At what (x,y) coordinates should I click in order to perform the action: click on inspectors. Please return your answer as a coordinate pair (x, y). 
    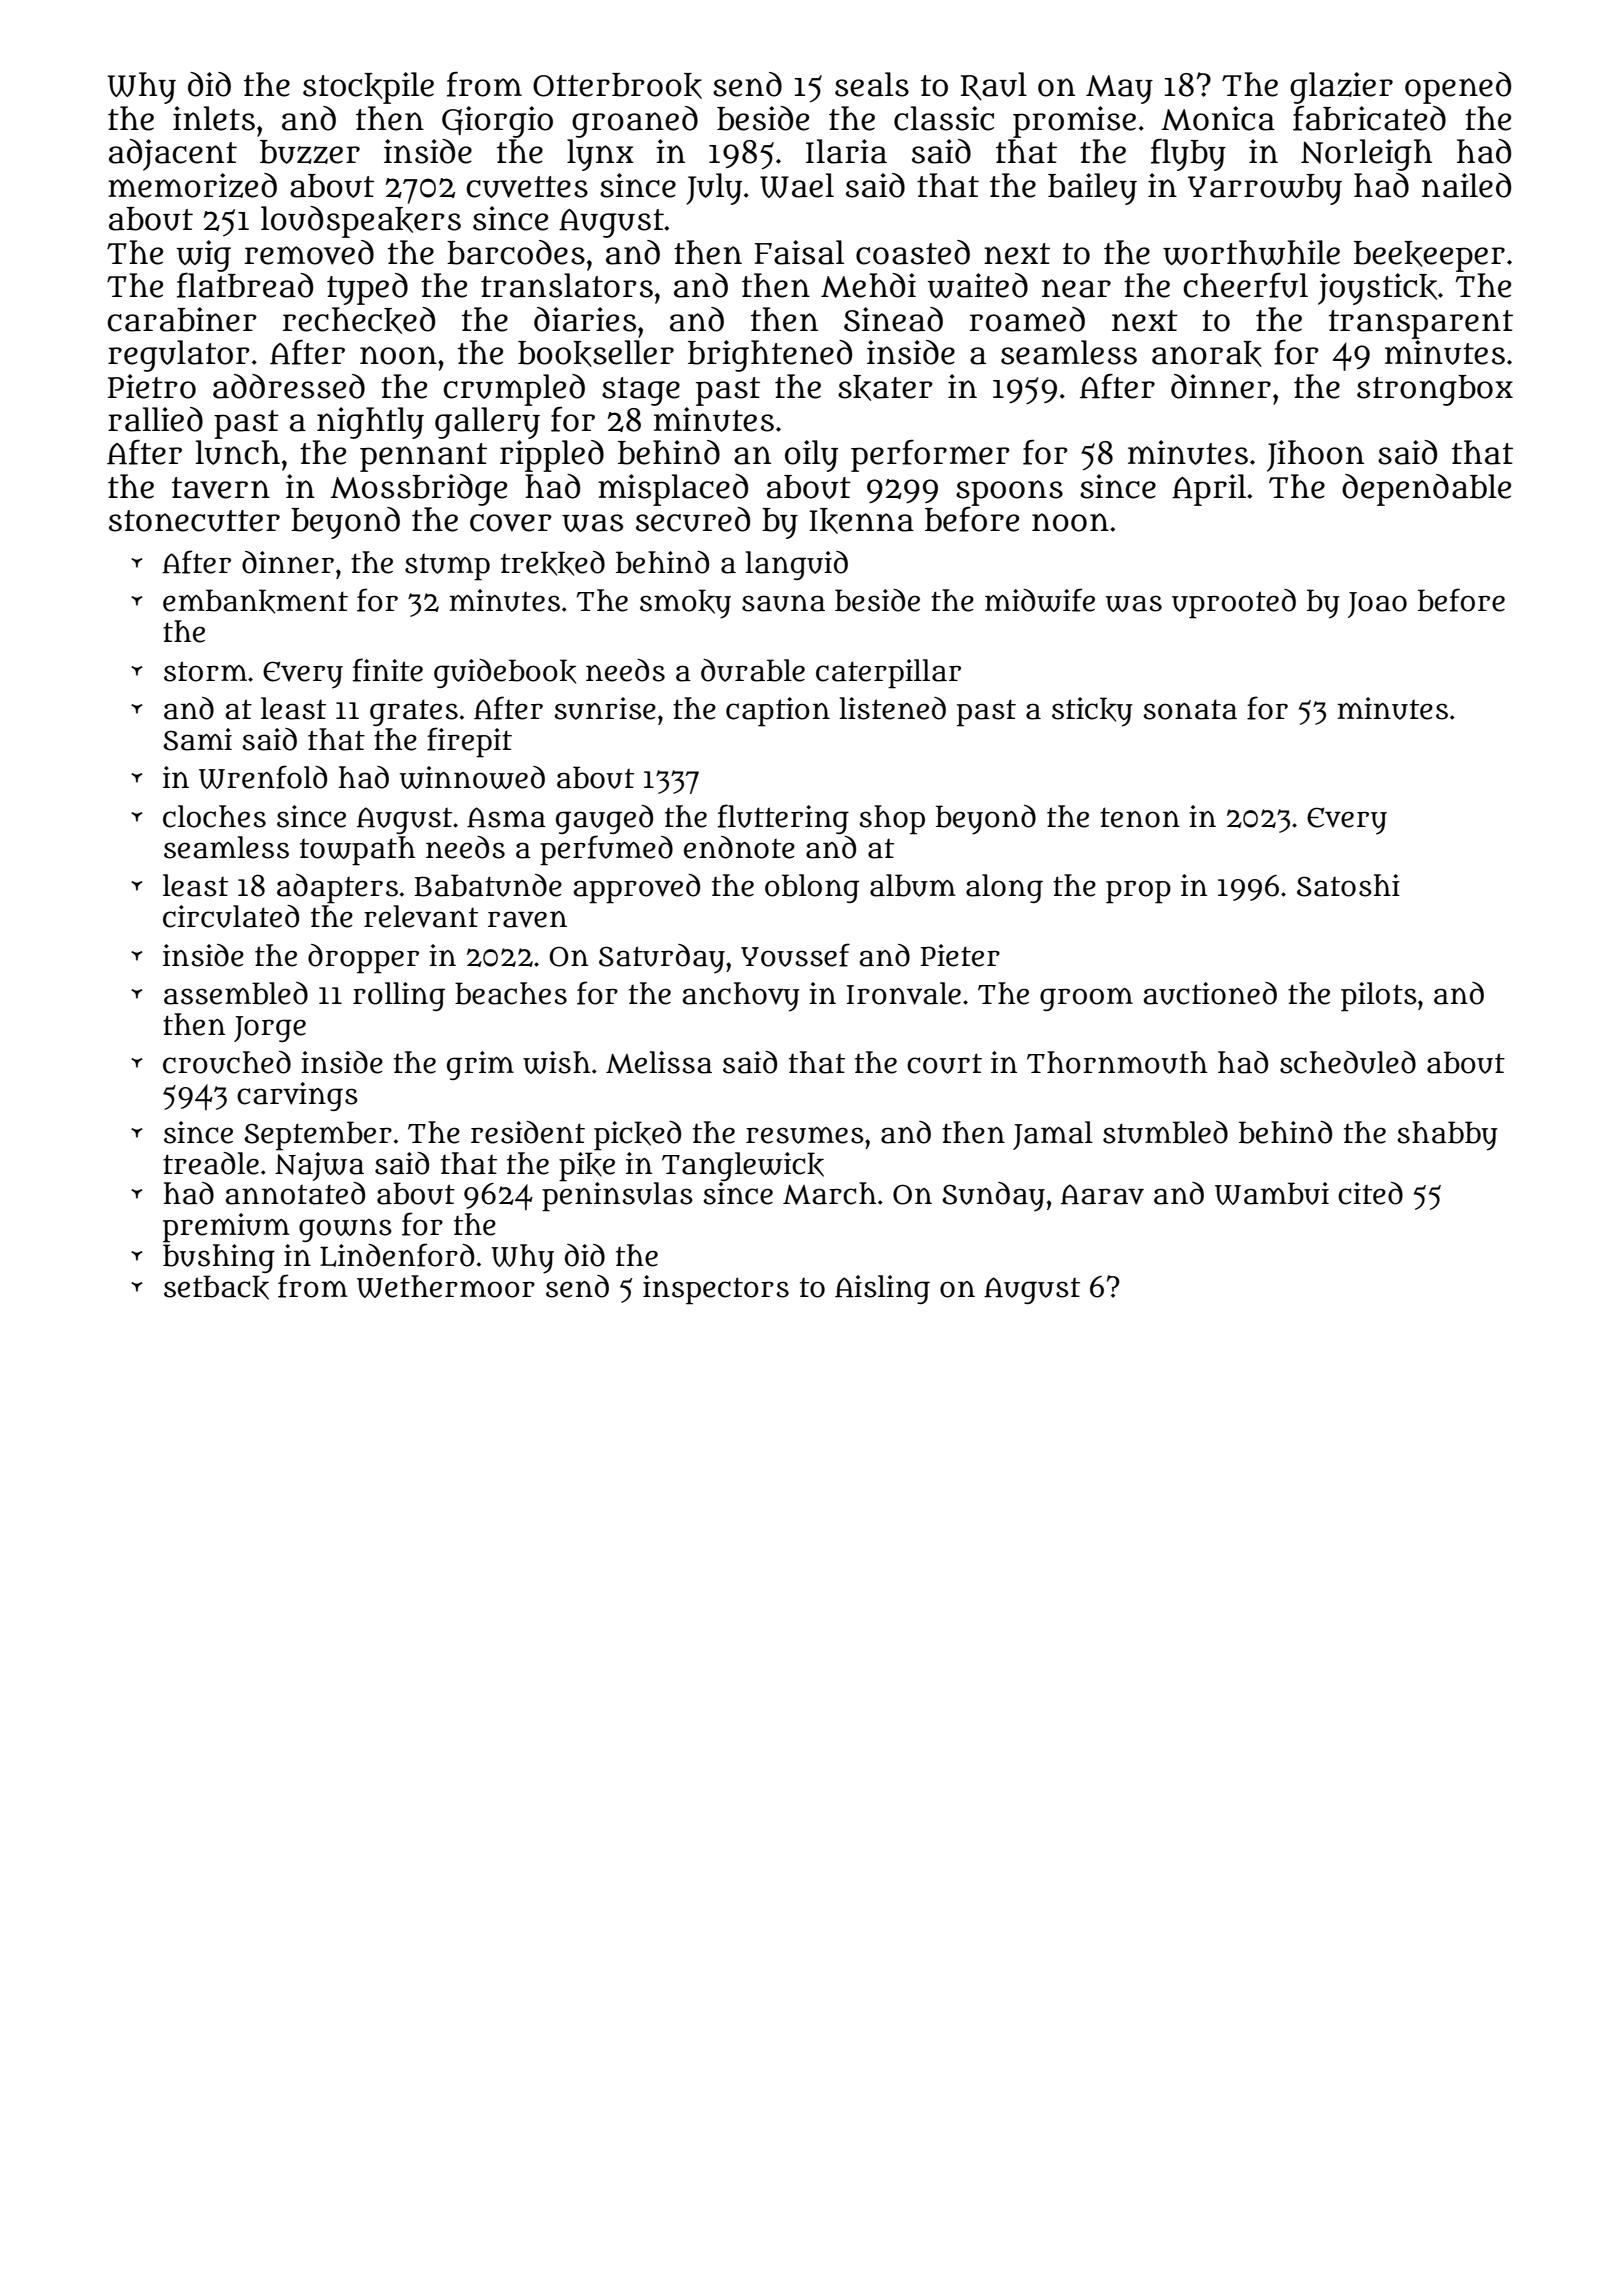
    Looking at the image, I should click on (716, 1290).
